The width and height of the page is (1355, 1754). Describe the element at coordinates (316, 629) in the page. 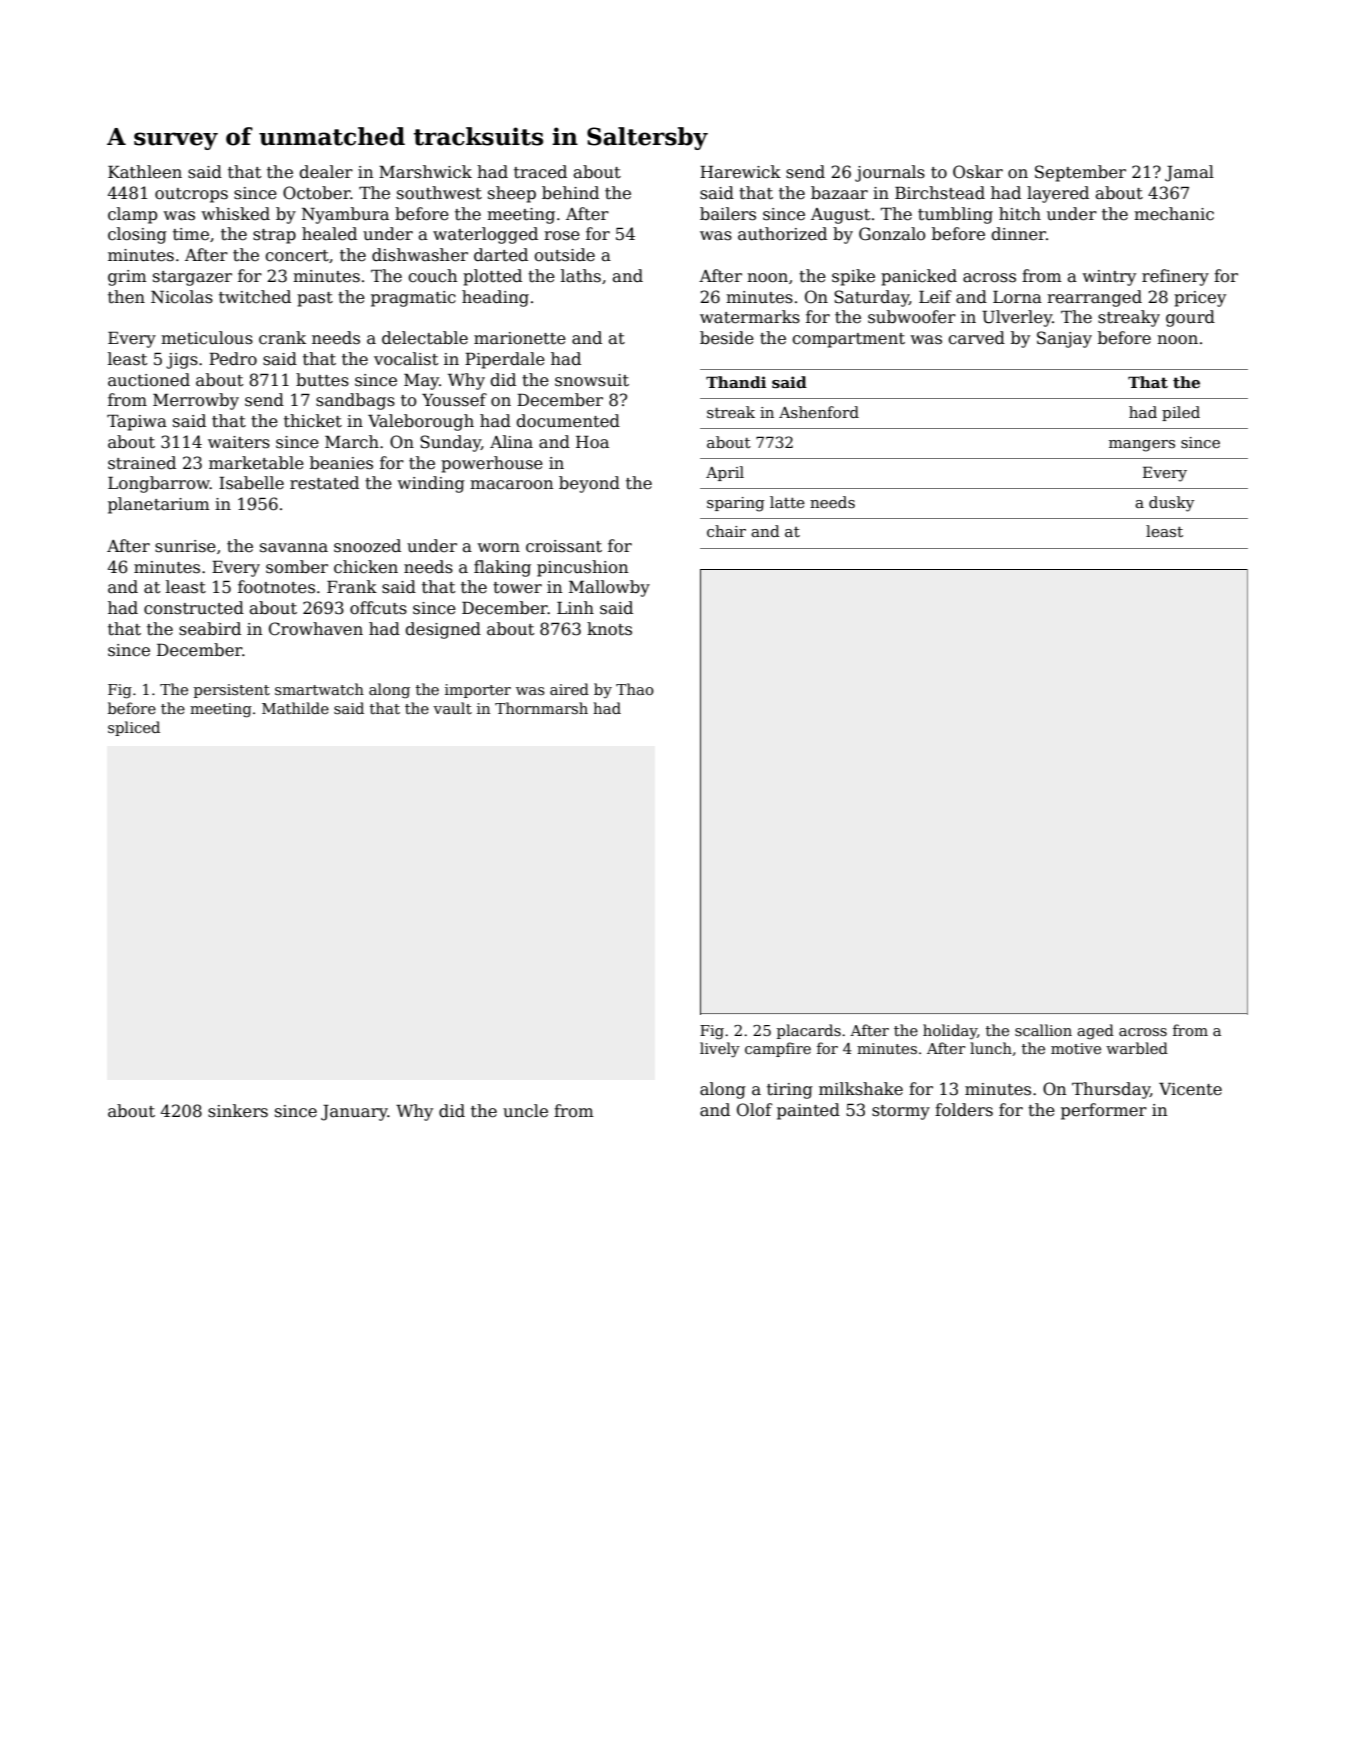

I see `Crowhaven` at that location.
